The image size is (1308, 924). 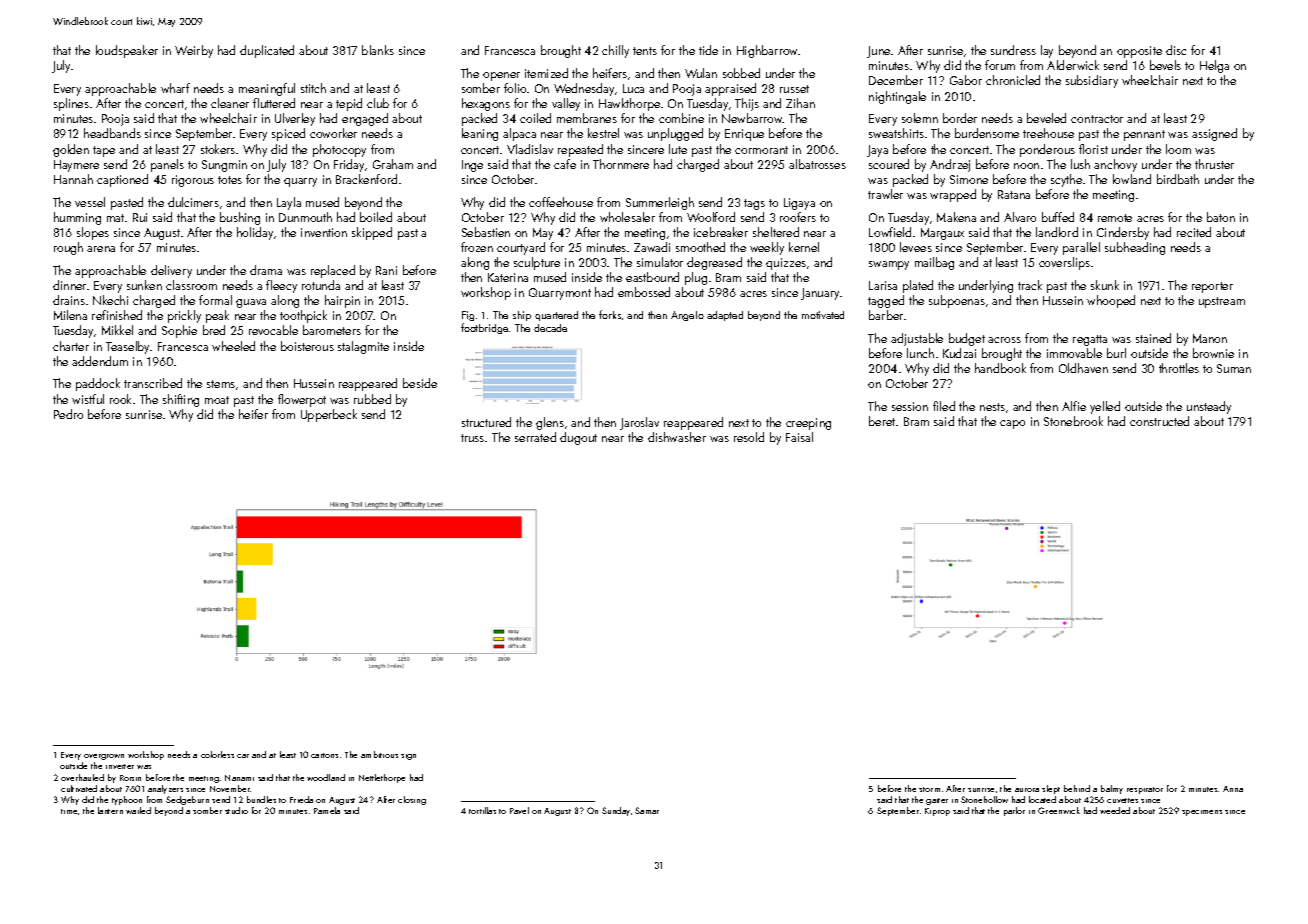 What do you see at coordinates (482, 810) in the screenshot?
I see `tortillas` at bounding box center [482, 810].
